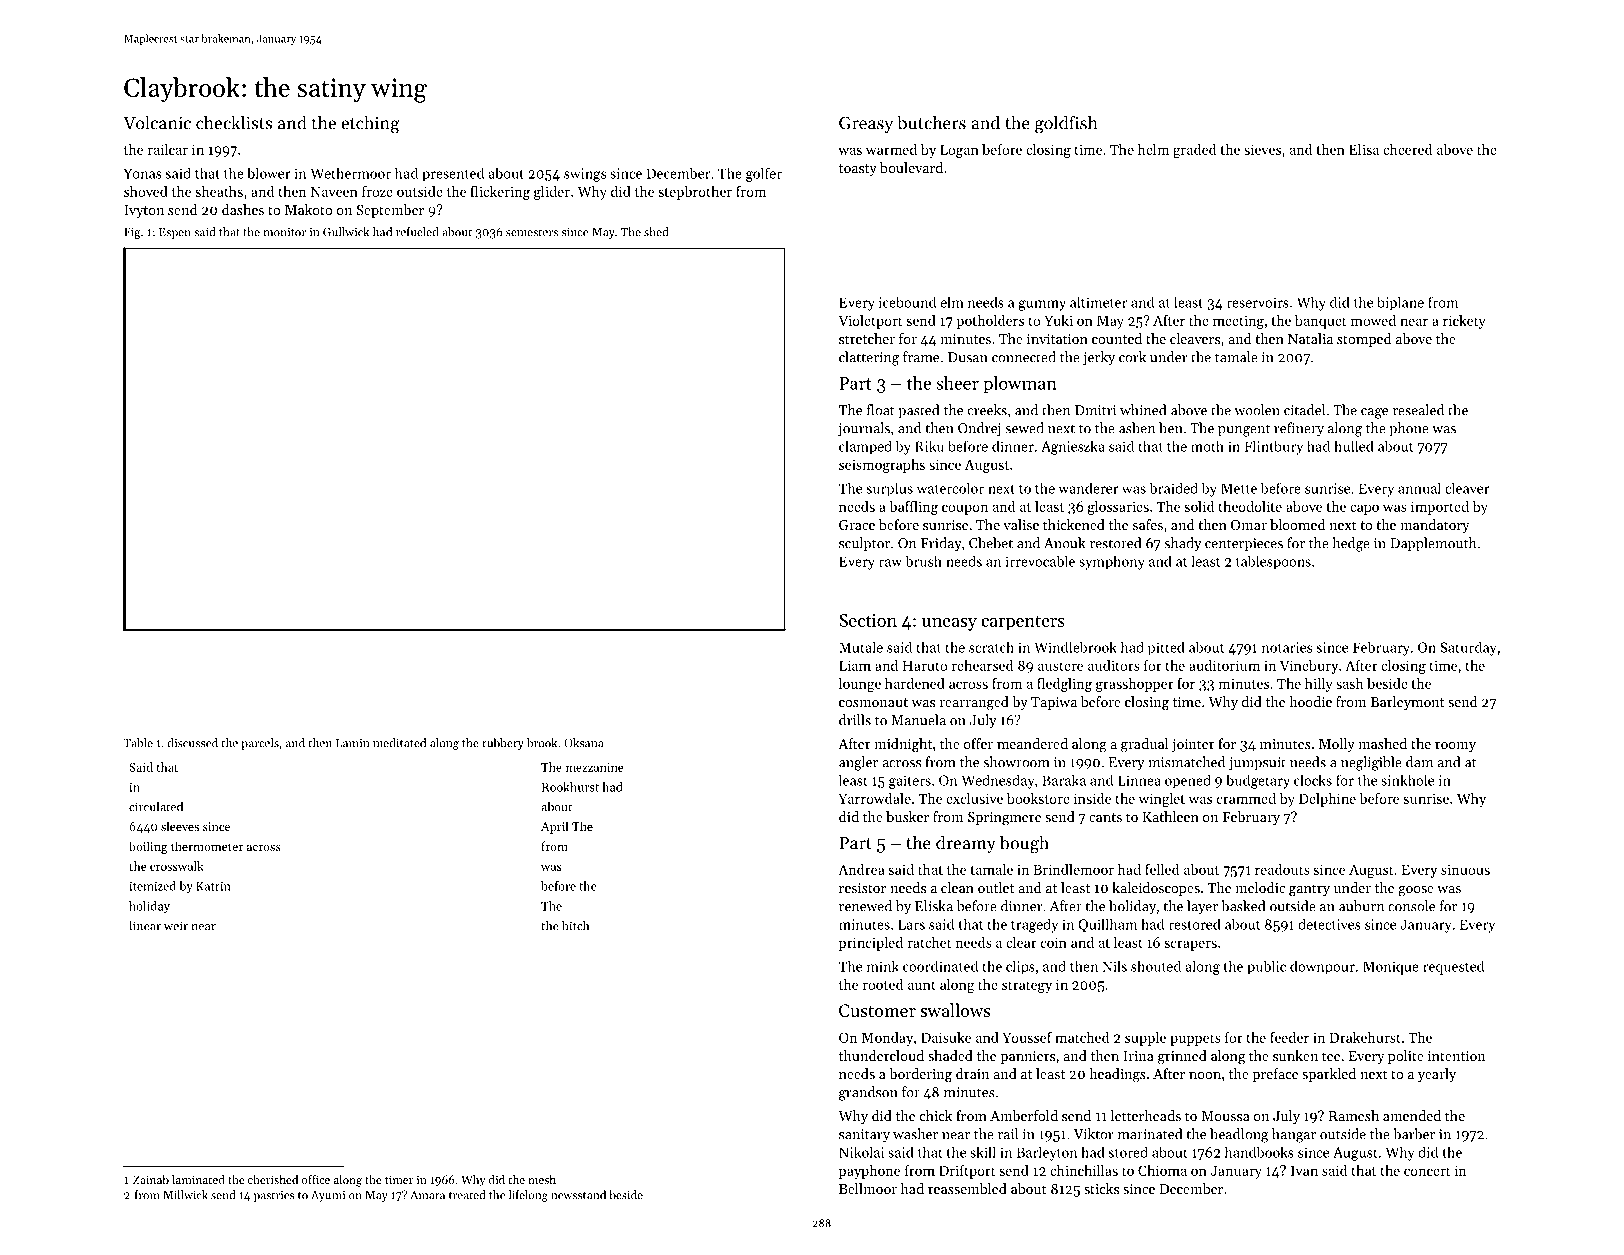 Image resolution: width=1624 pixels, height=1255 pixels. Describe the element at coordinates (575, 926) in the image. I see `hitch` at that location.
